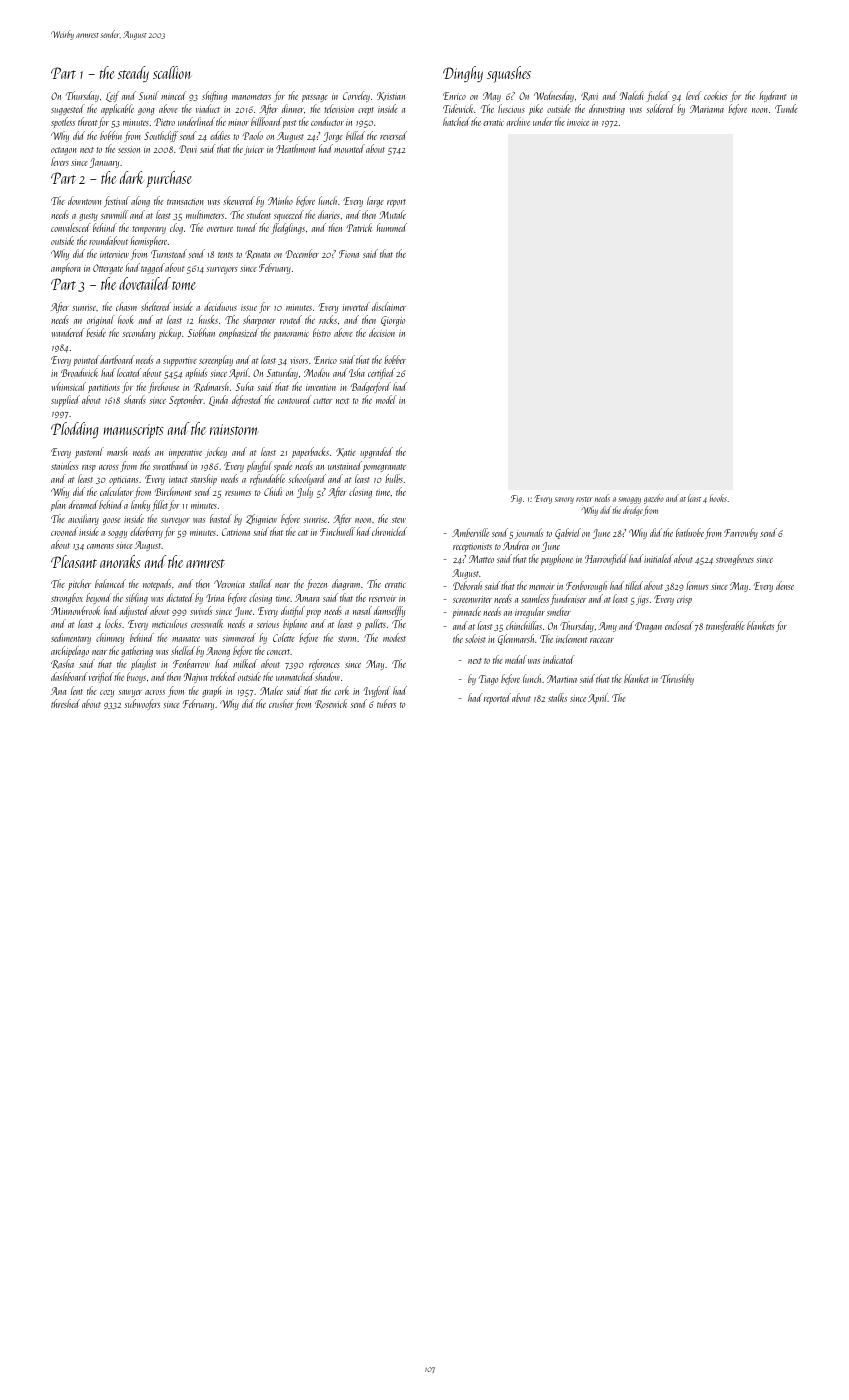  I want to click on large, so click(375, 201).
